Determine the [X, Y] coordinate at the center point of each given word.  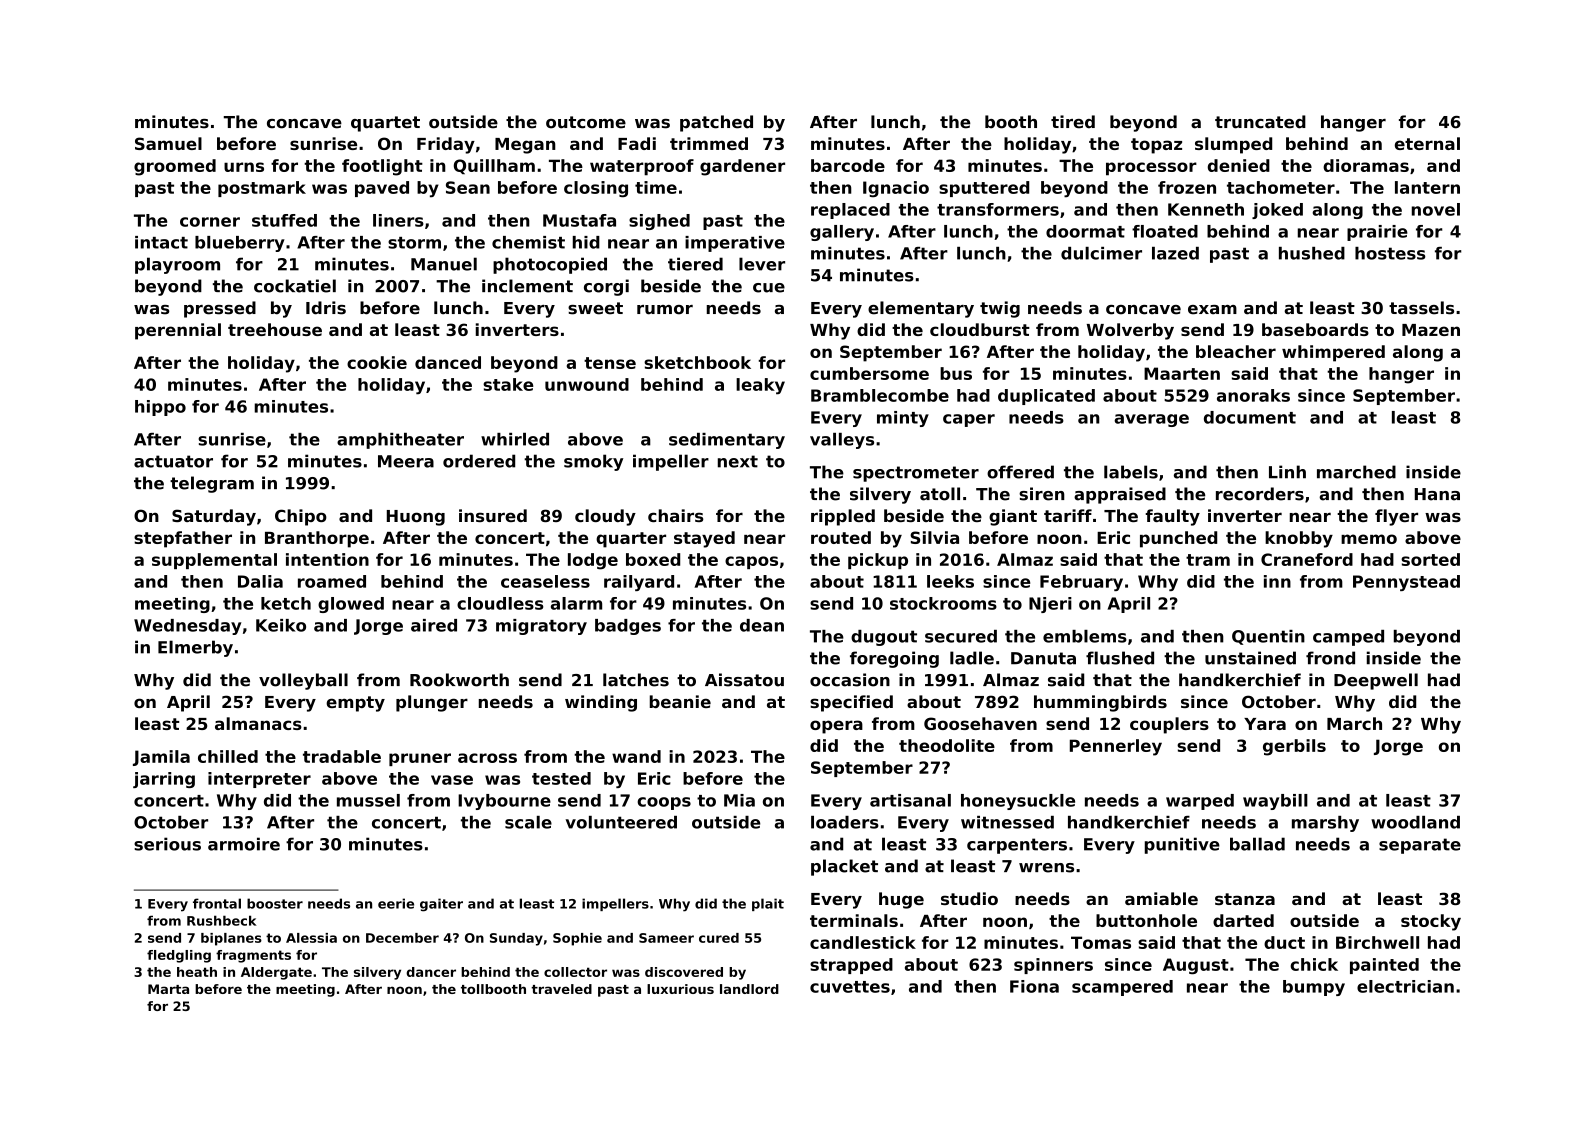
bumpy [1314, 988]
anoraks [1253, 395]
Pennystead [1406, 583]
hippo [160, 408]
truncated [1260, 122]
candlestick [863, 942]
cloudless [500, 603]
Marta [168, 989]
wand [636, 756]
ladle [972, 658]
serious [167, 844]
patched [716, 123]
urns [244, 167]
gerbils [1294, 747]
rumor [665, 310]
